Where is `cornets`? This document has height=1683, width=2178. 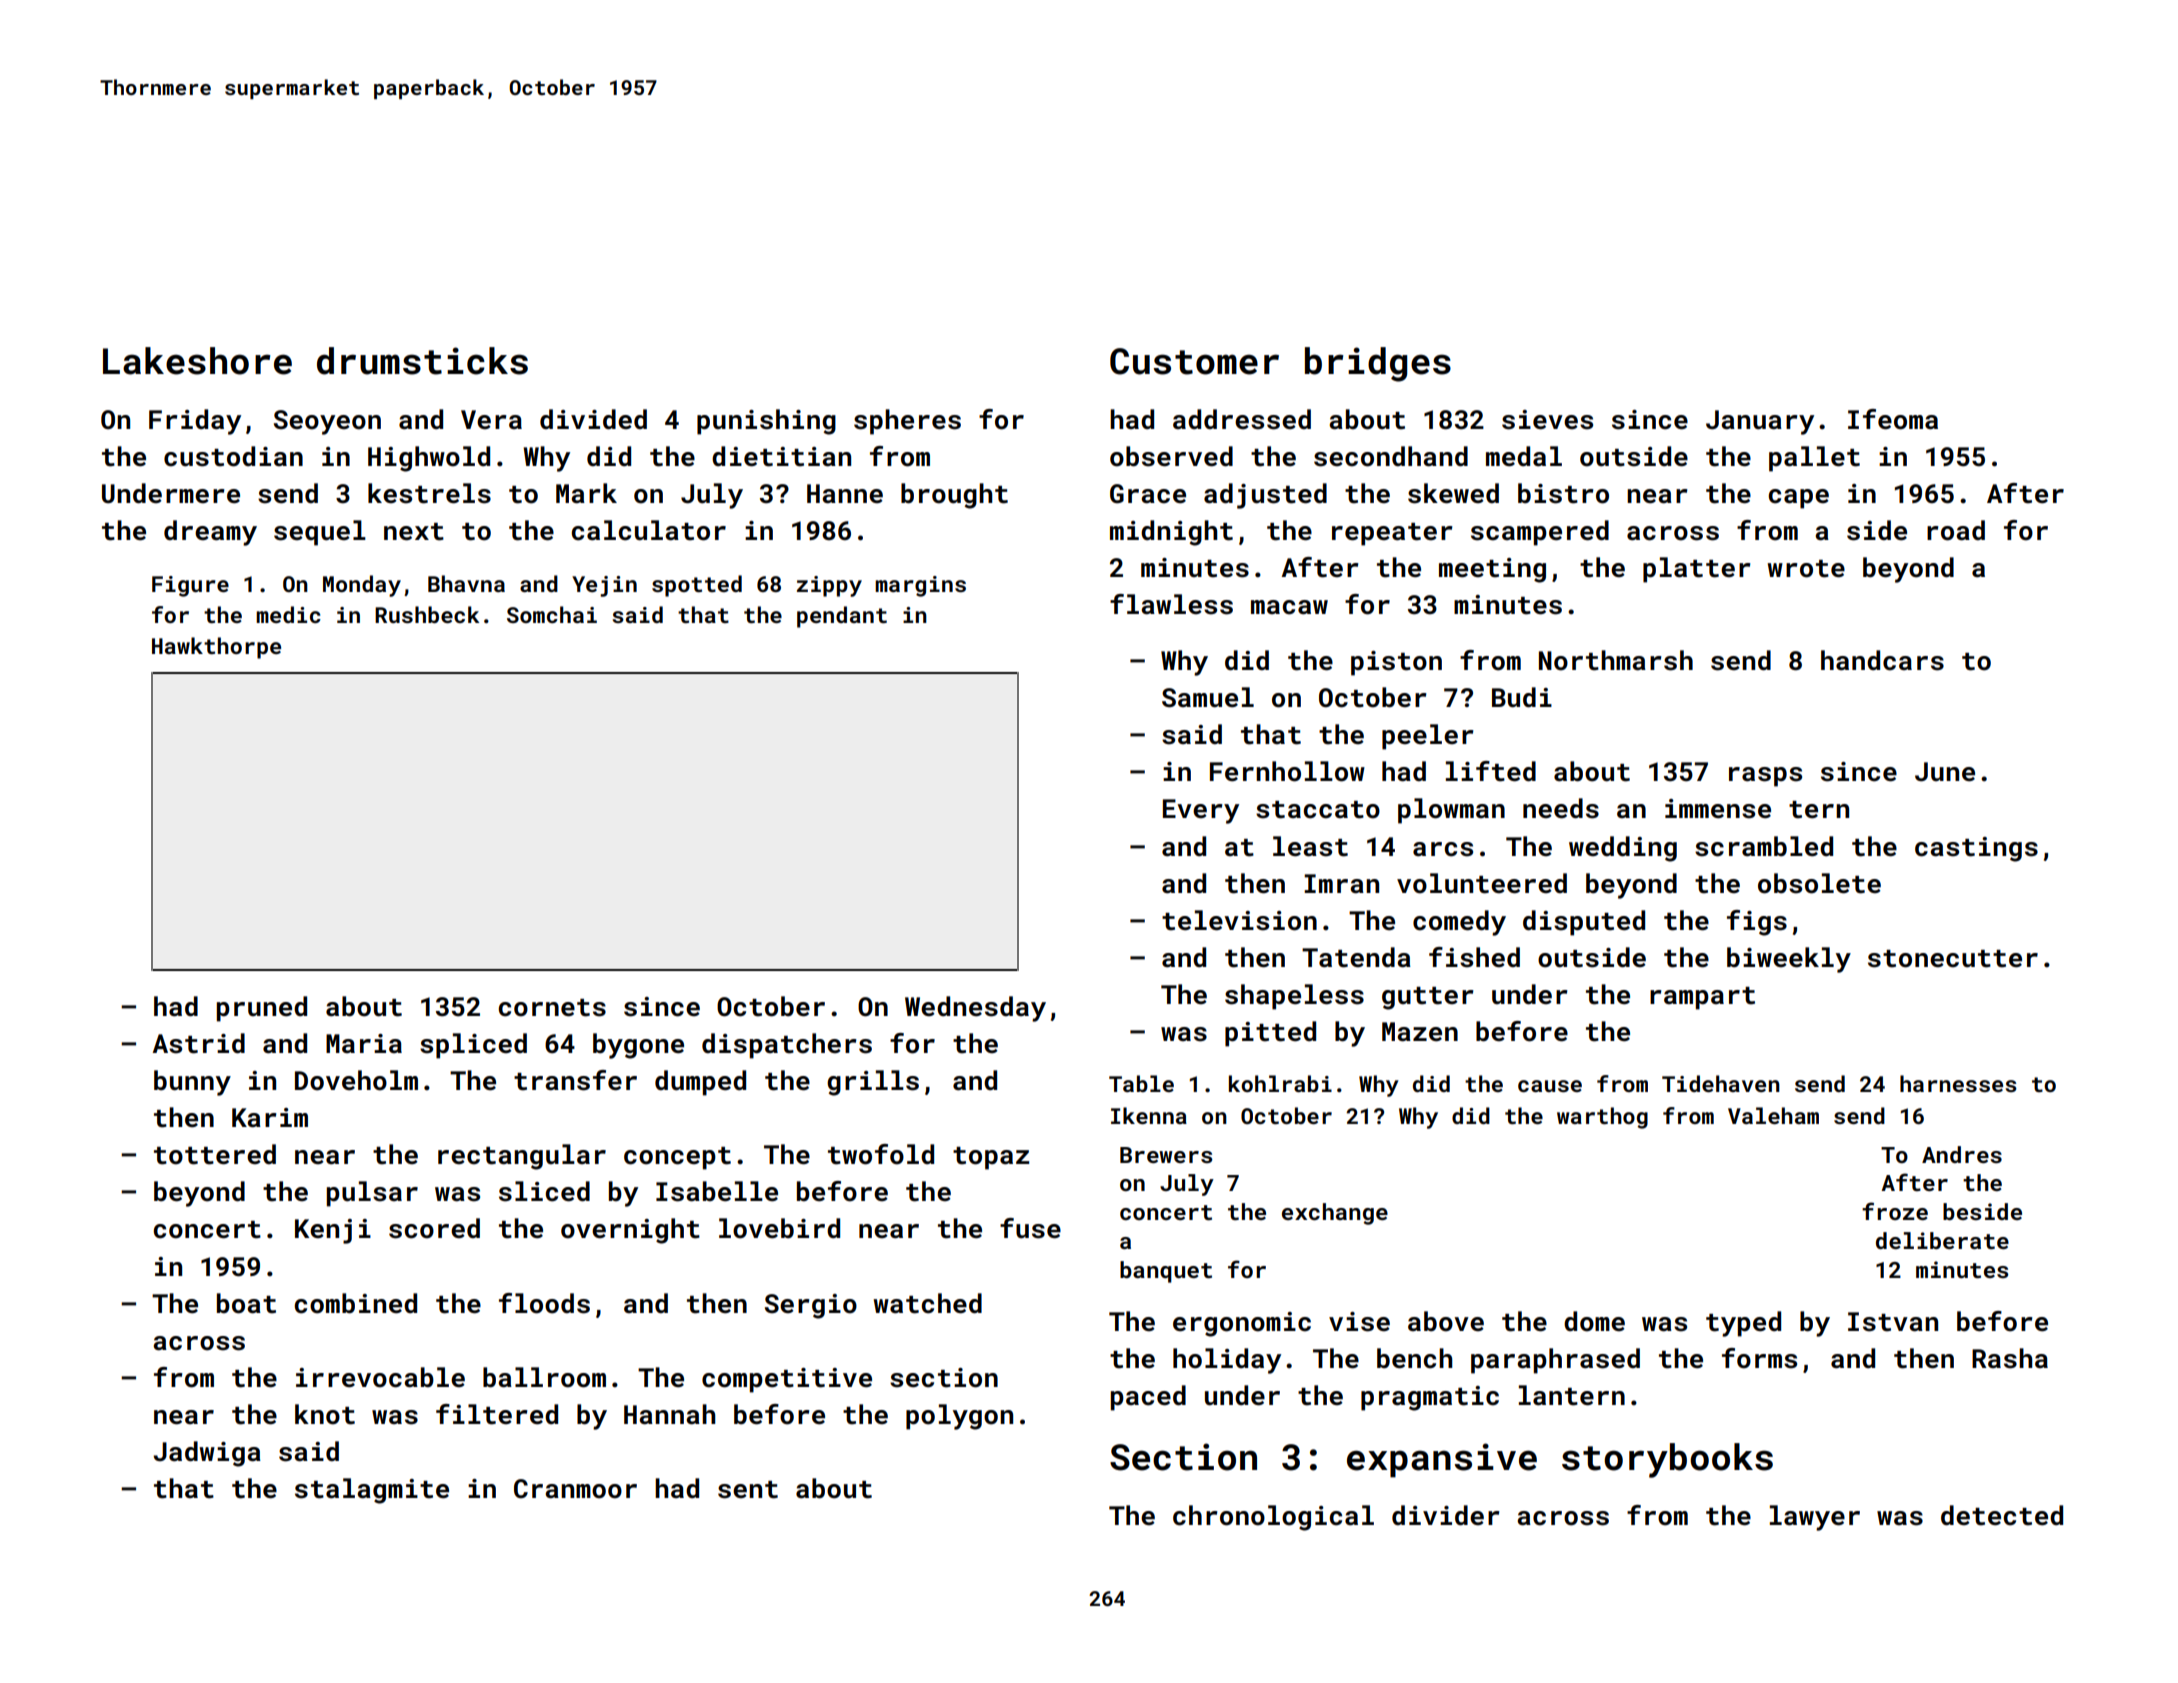 cornets is located at coordinates (552, 1008).
